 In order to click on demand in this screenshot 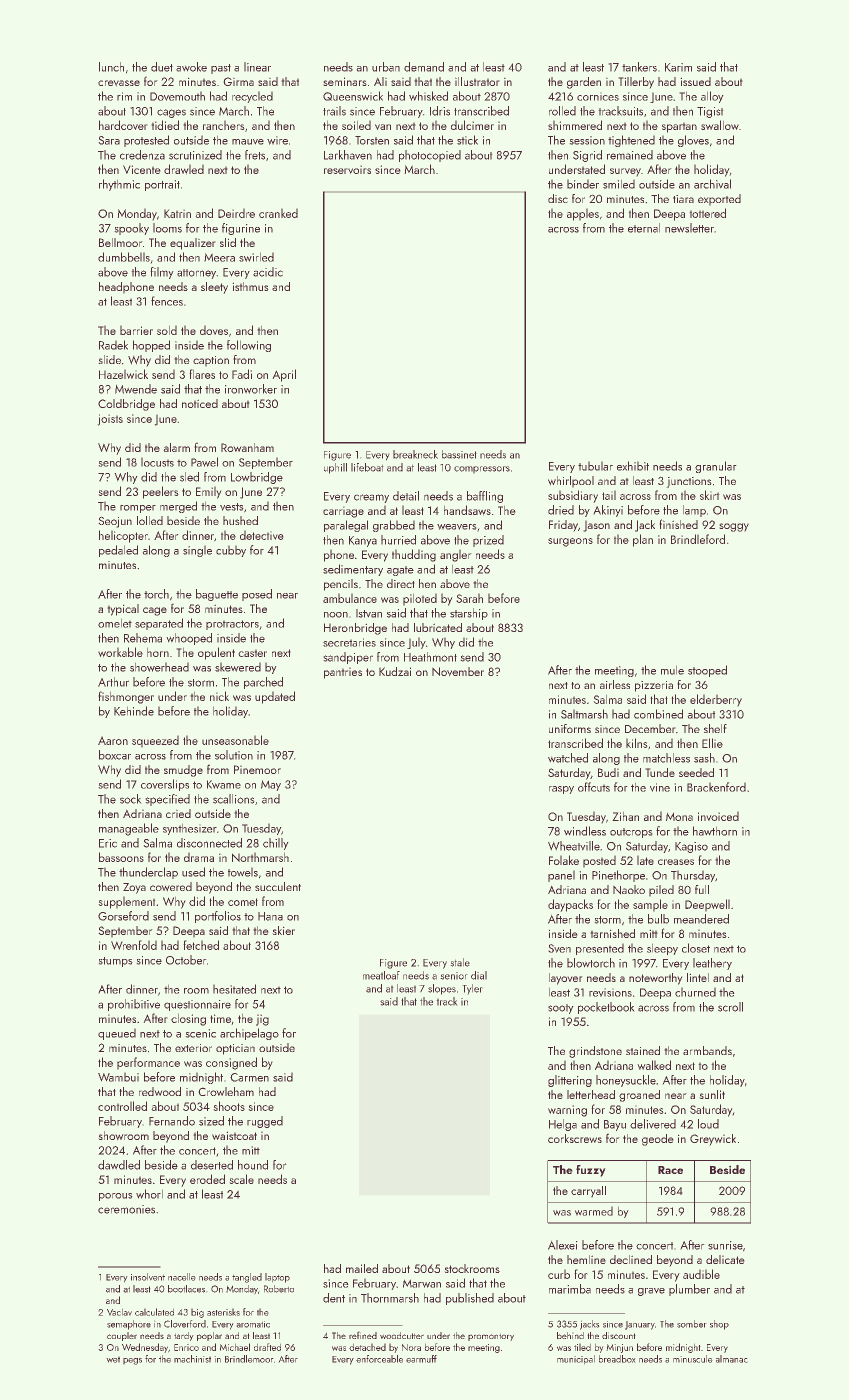, I will do `click(424, 67)`.
